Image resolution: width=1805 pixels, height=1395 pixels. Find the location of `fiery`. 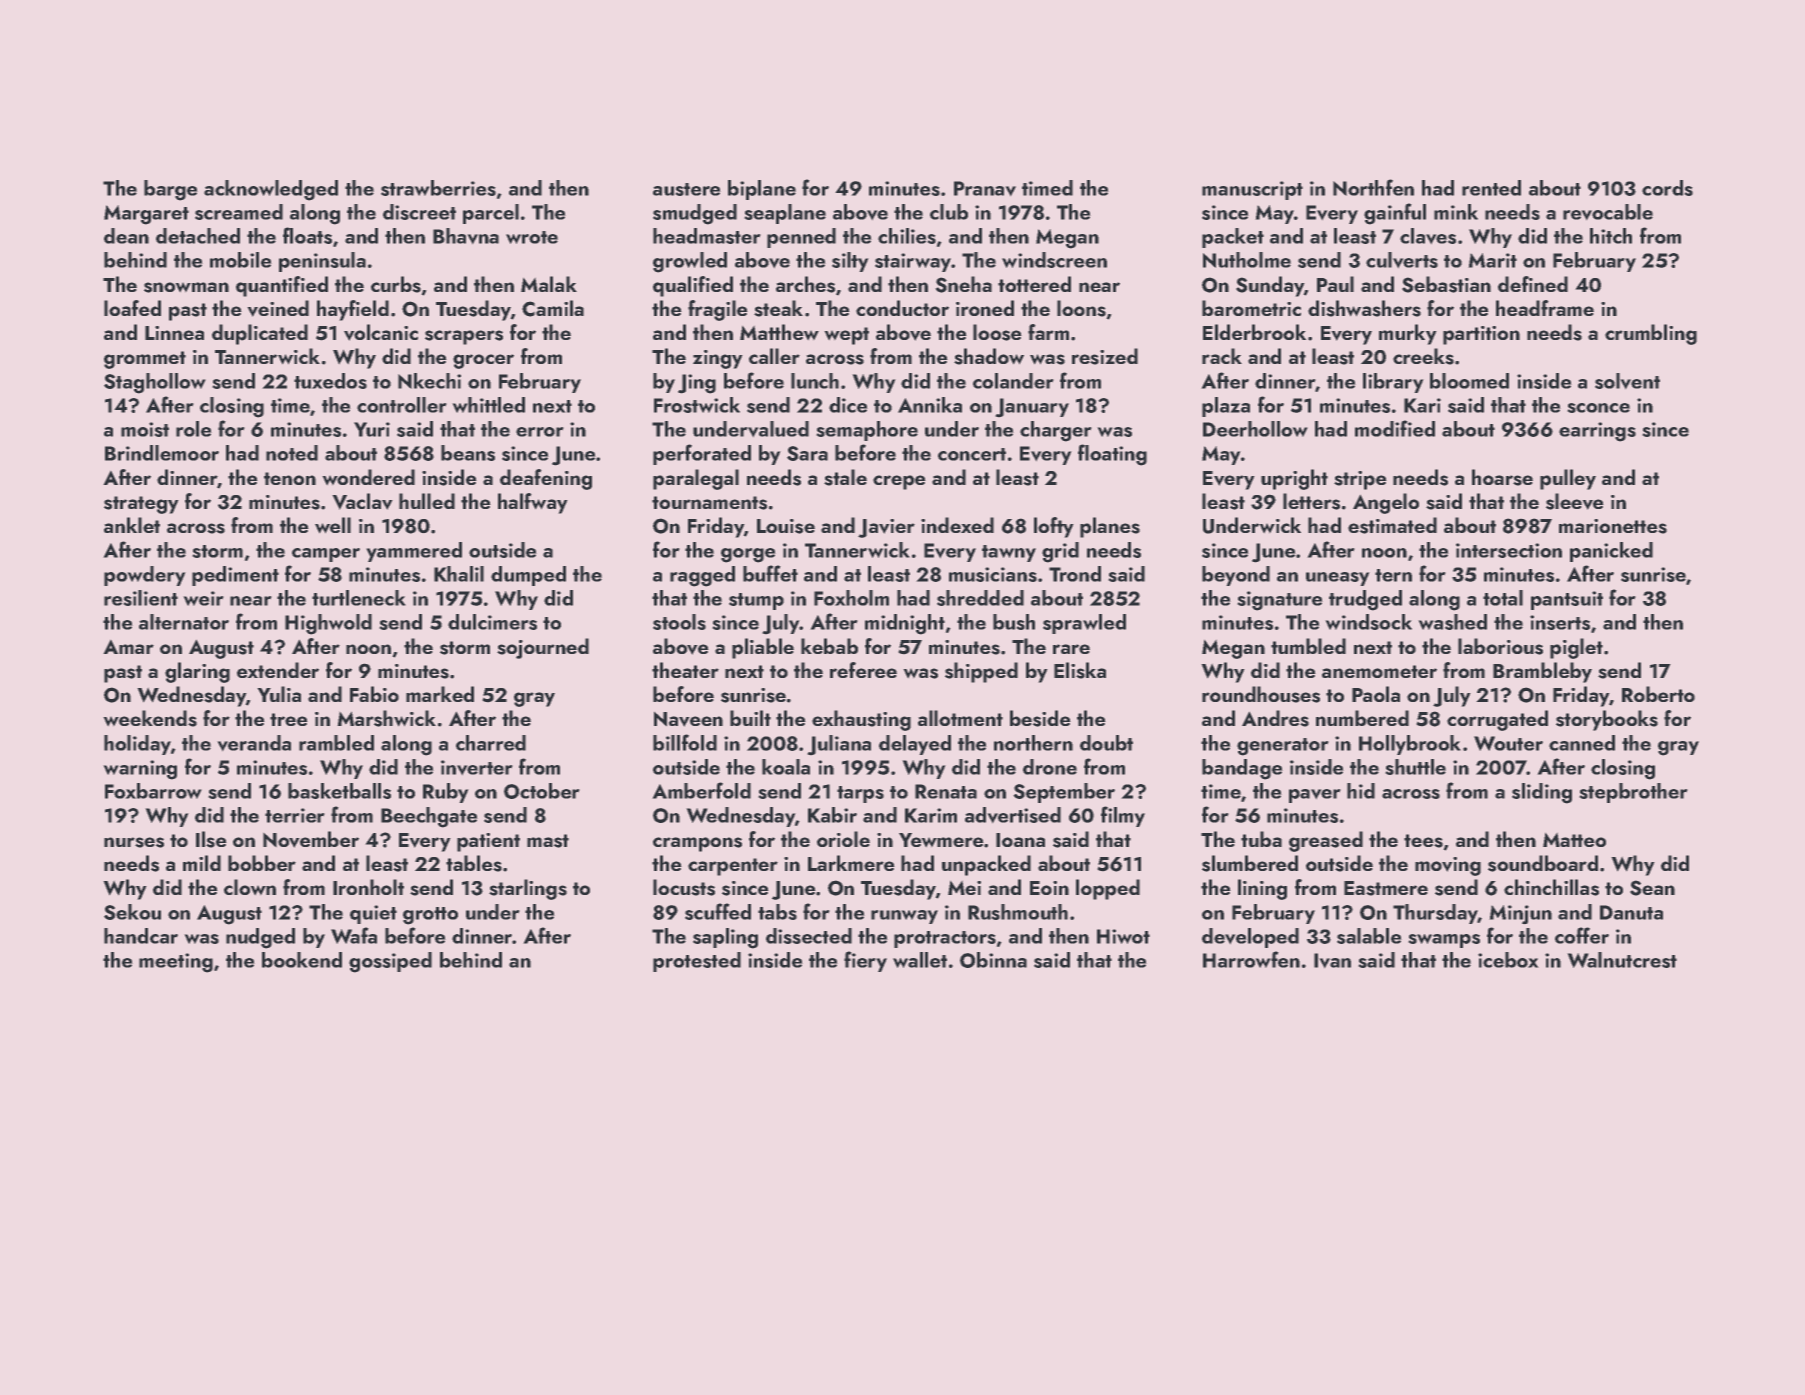

fiery is located at coordinates (865, 961).
